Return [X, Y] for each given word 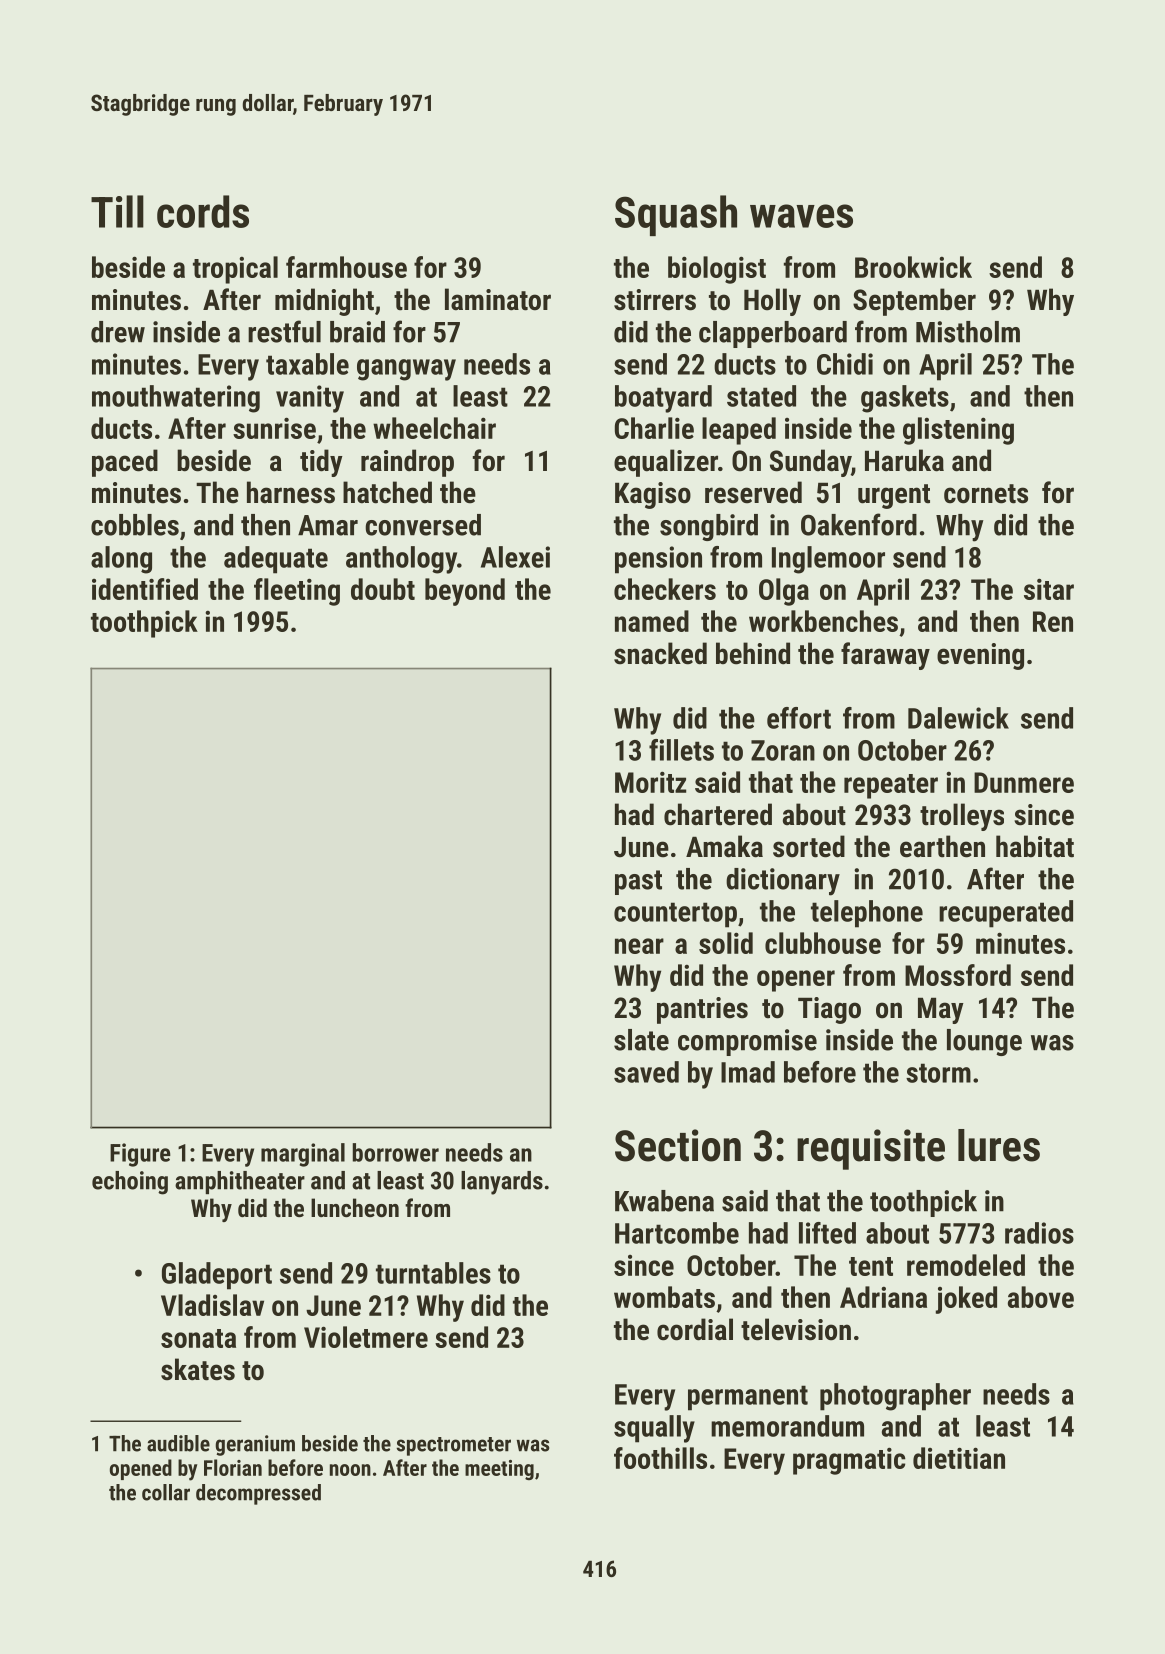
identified [145, 589]
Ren [1053, 621]
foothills [660, 1458]
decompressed [258, 1494]
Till [117, 211]
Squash [676, 215]
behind [753, 653]
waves [801, 216]
